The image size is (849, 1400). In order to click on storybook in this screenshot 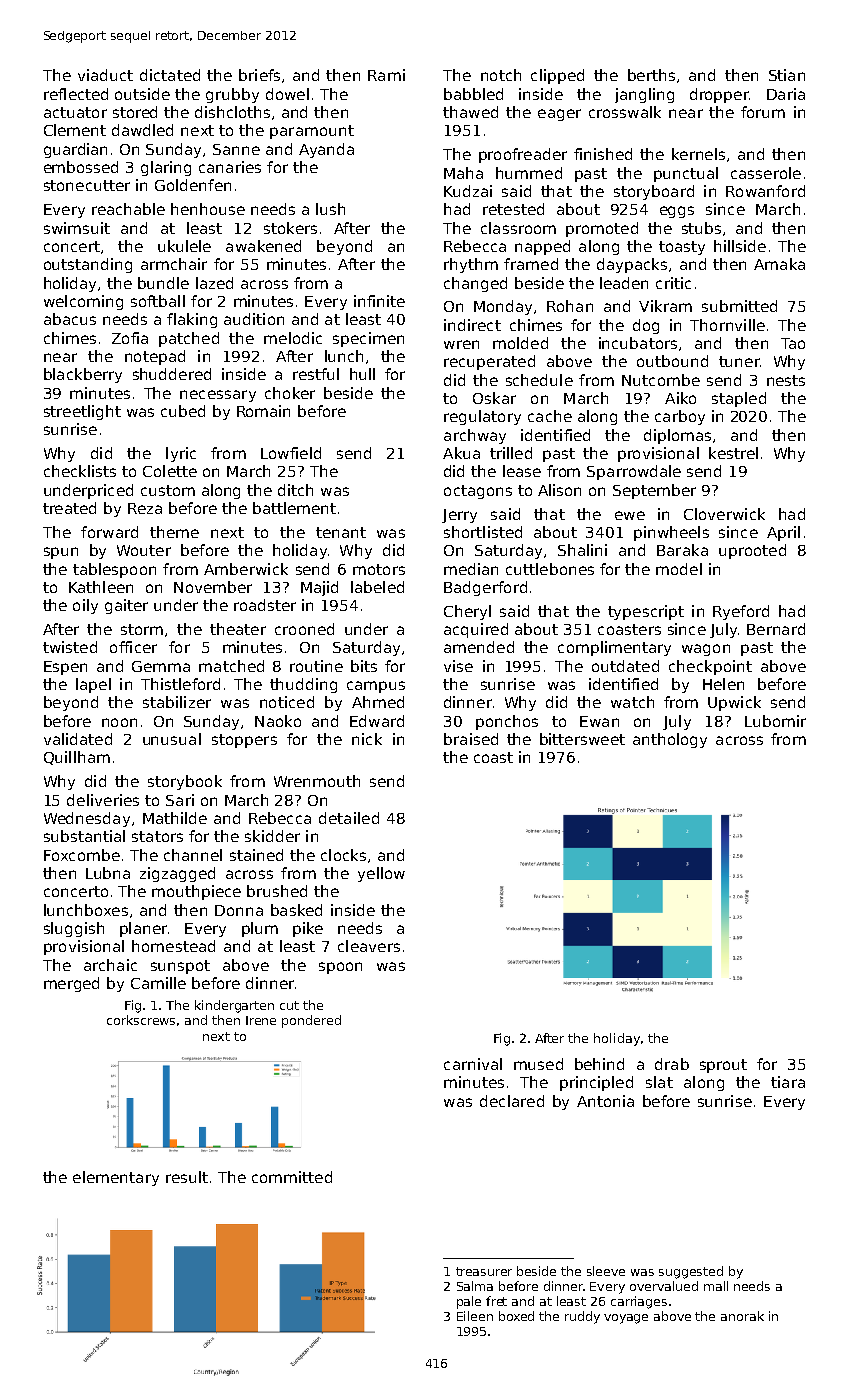, I will do `click(185, 782)`.
